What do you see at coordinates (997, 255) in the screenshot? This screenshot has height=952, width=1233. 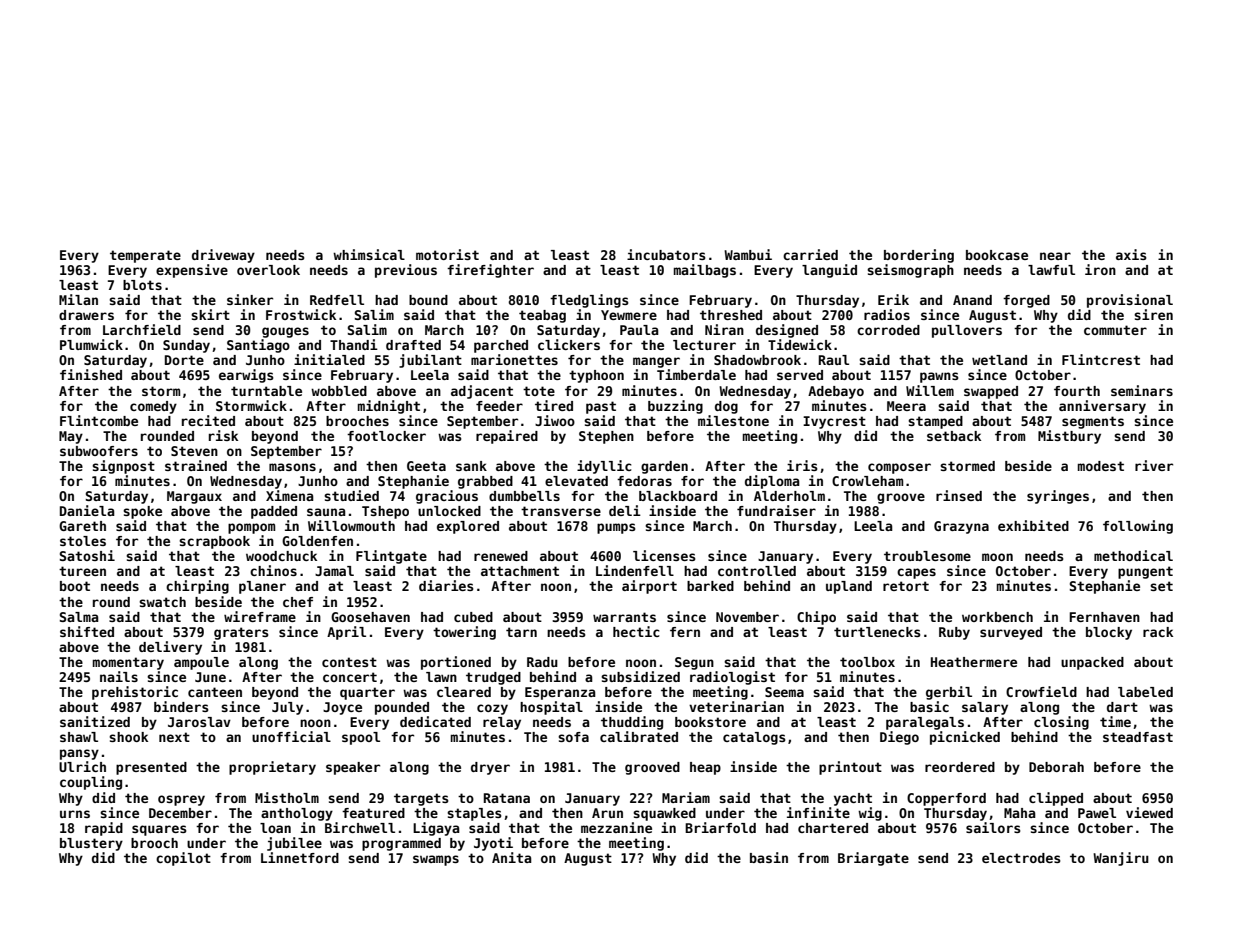 I see `bookcase` at bounding box center [997, 255].
